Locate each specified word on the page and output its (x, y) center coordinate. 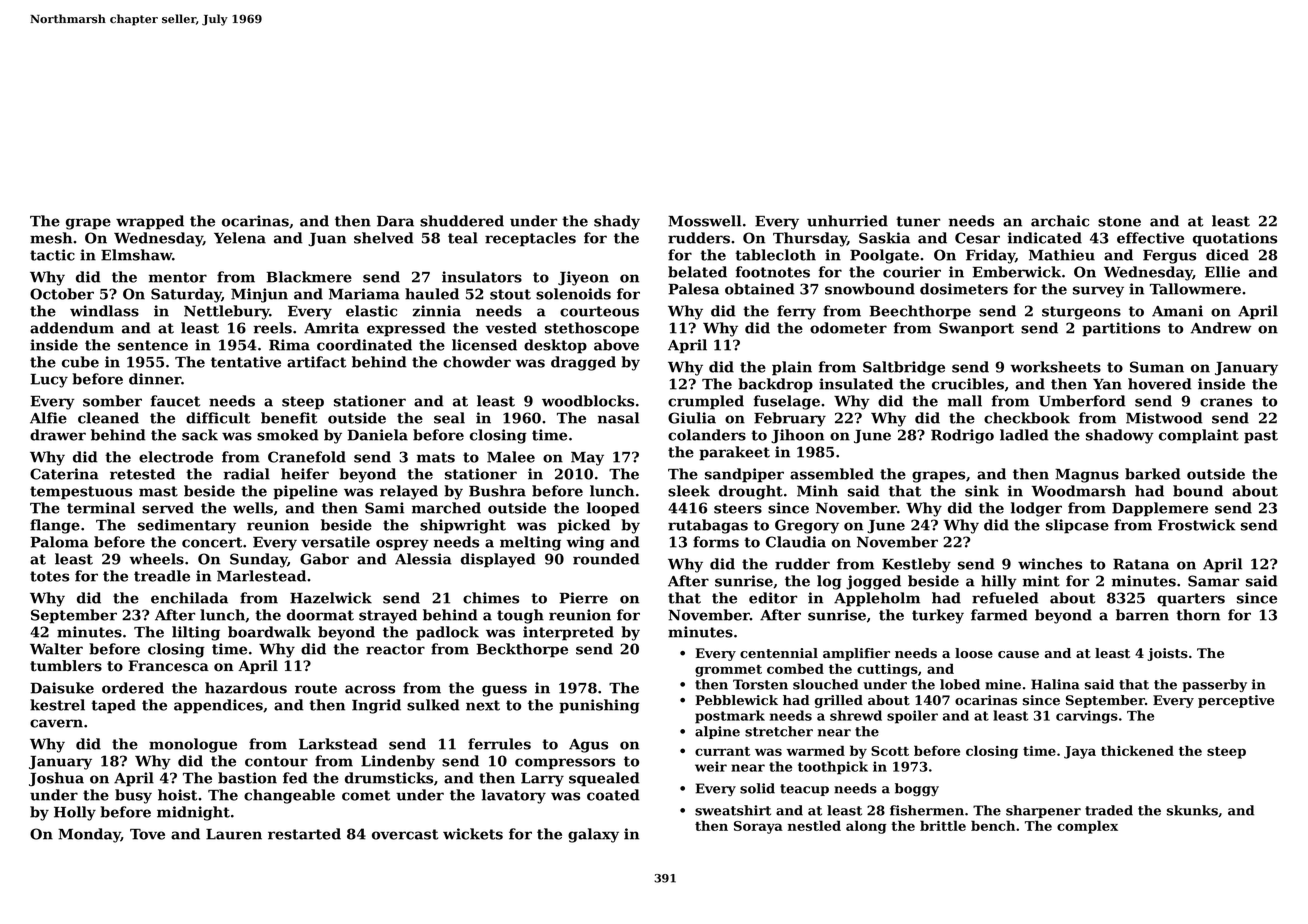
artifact (316, 362)
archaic (1060, 221)
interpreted (568, 633)
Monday (89, 835)
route (316, 688)
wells (253, 508)
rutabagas (708, 526)
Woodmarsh (1078, 491)
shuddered (462, 221)
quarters (1191, 600)
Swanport (976, 329)
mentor (178, 277)
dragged (583, 363)
